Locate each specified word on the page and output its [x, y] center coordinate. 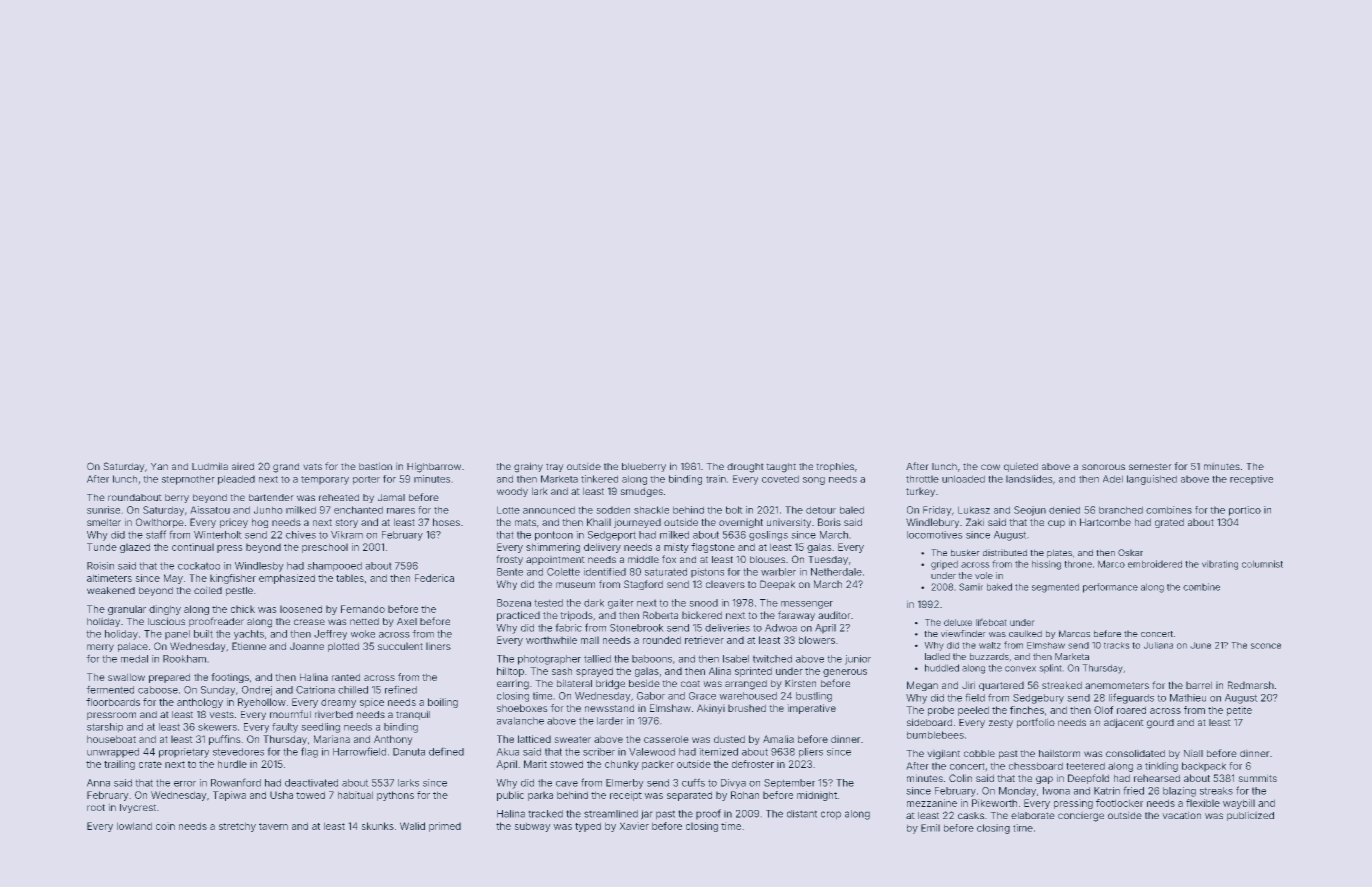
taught [781, 467]
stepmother [188, 480]
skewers [217, 727]
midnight [817, 796]
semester [1150, 467]
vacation [1182, 816]
